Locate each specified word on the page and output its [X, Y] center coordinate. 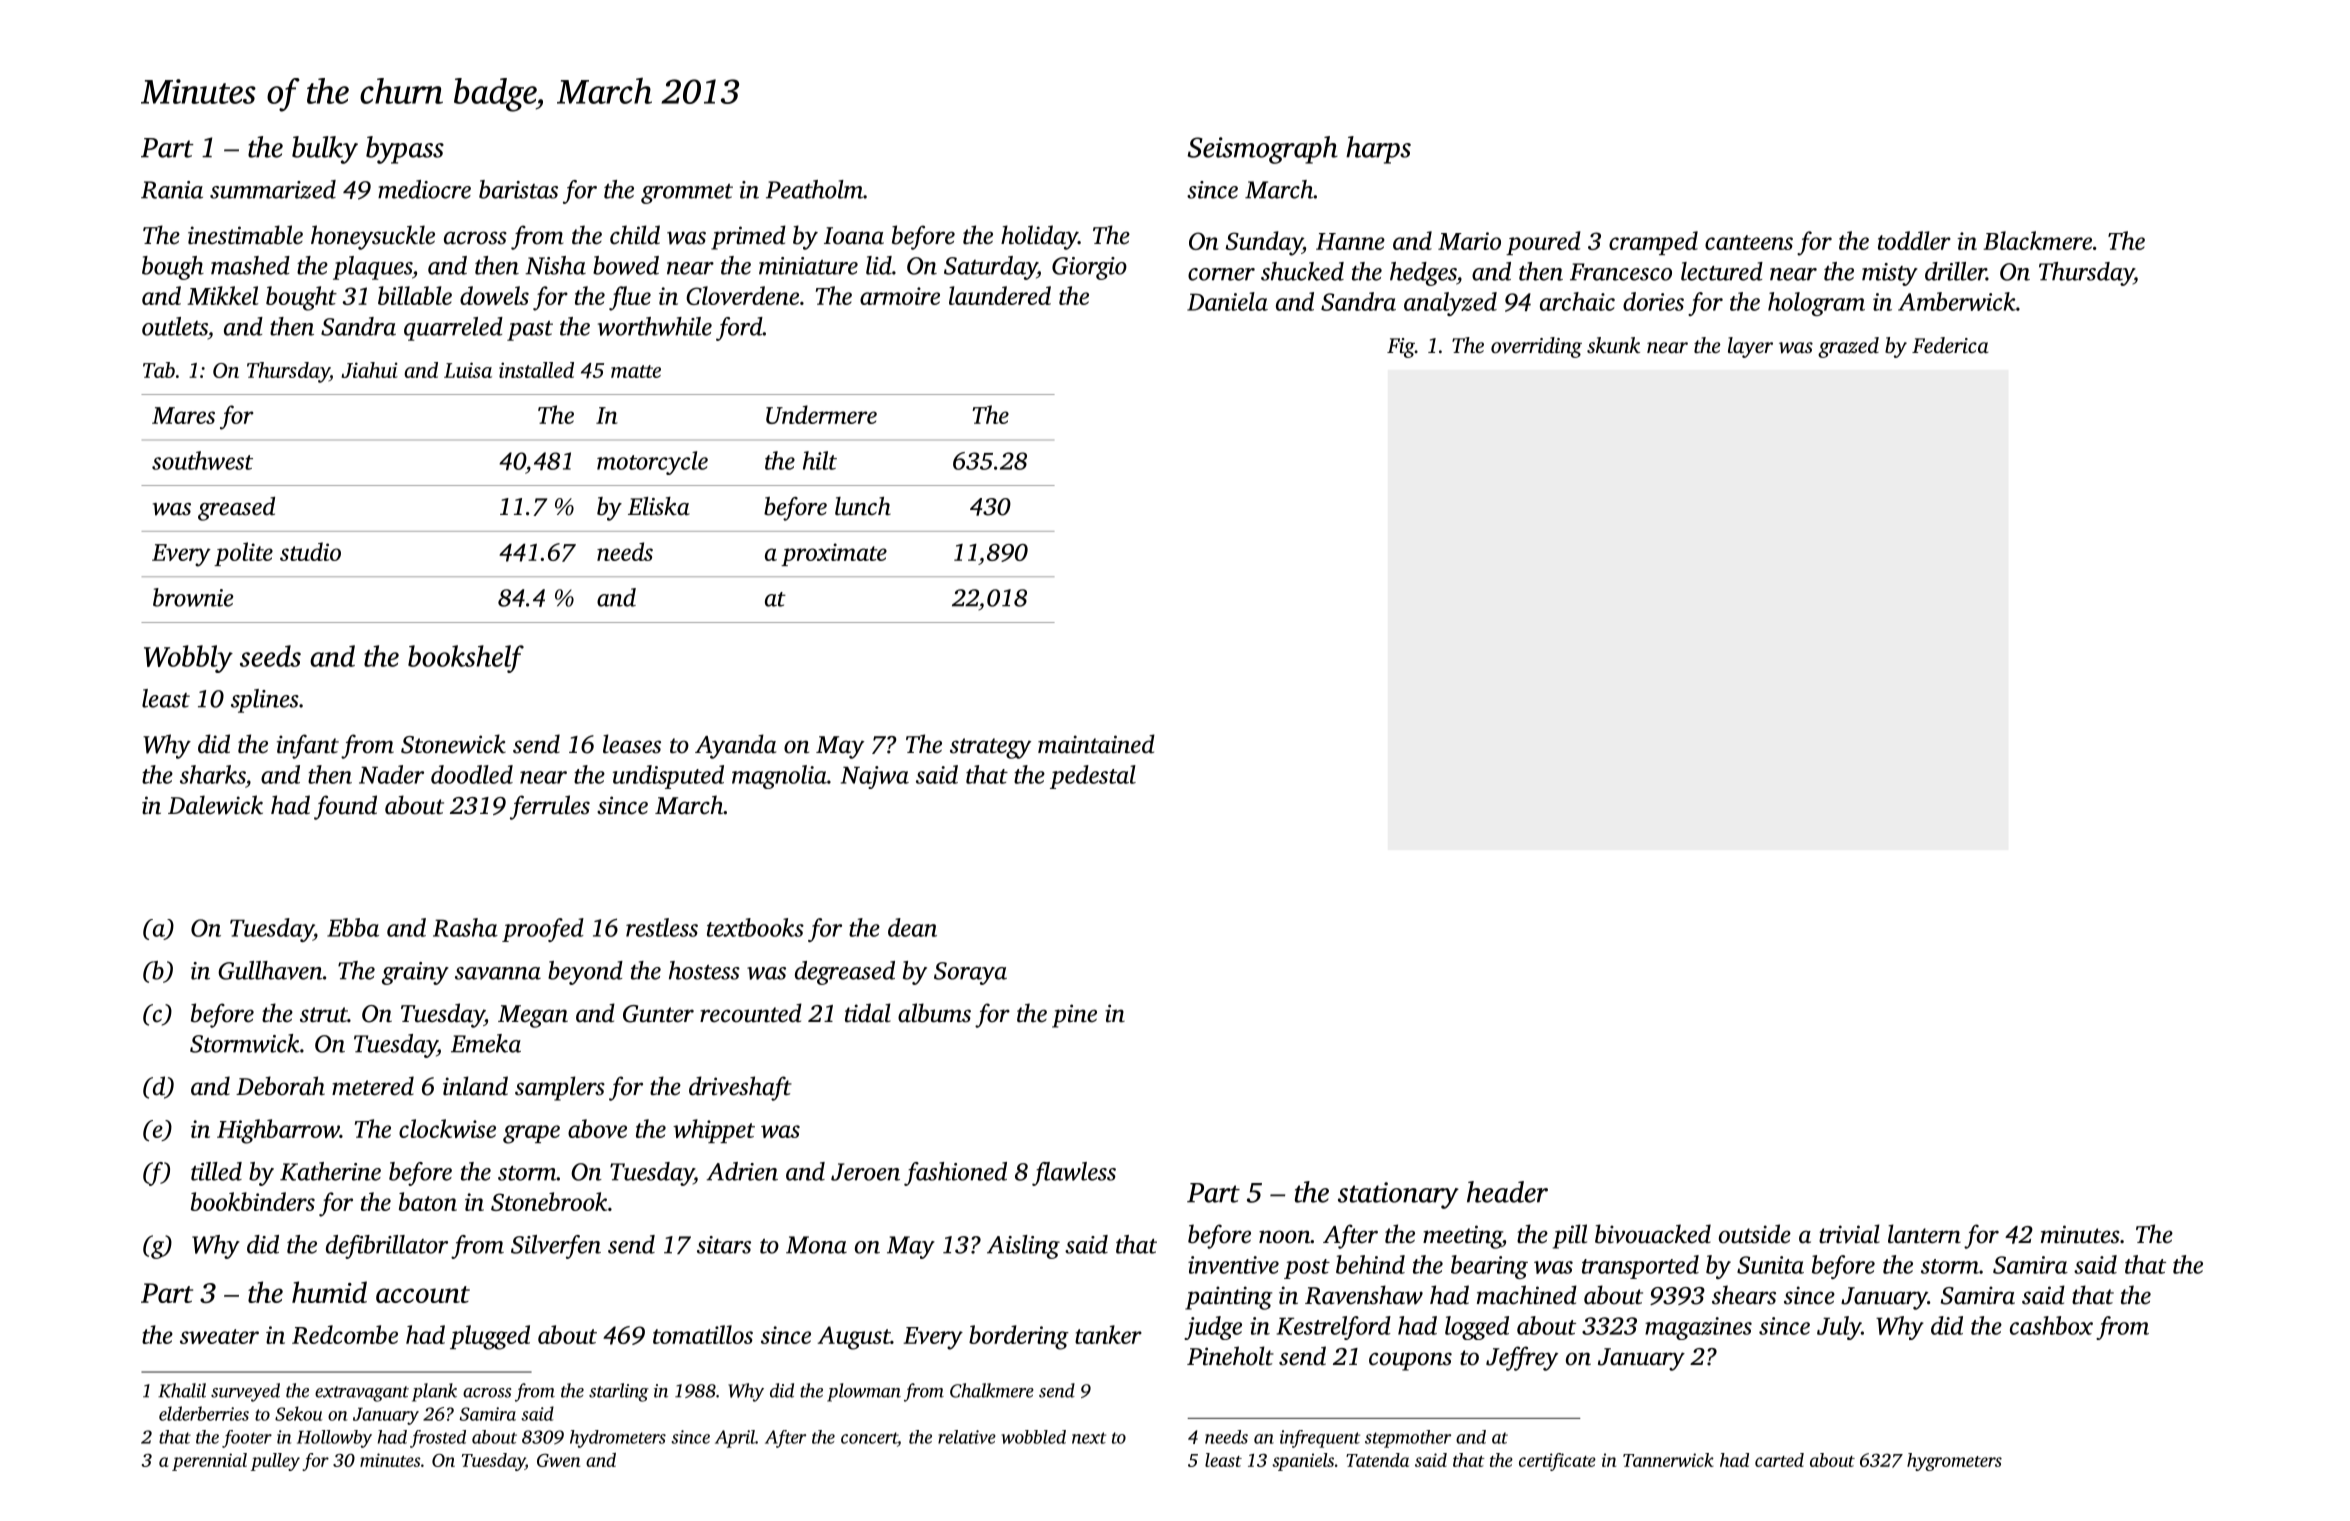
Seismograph [1263, 150]
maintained [1096, 744]
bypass [405, 150]
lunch [863, 506]
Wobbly [188, 659]
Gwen [558, 1460]
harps [1378, 150]
